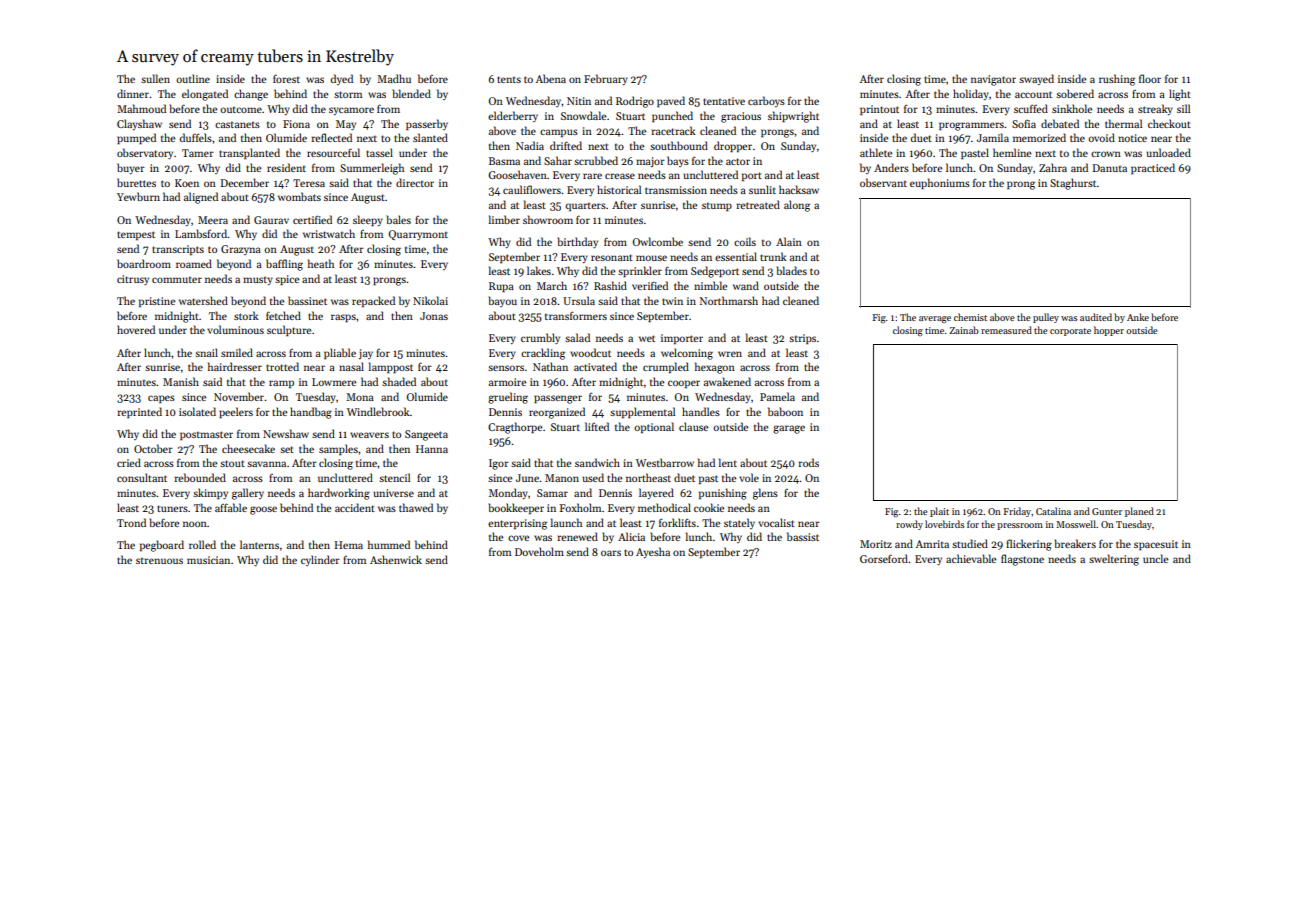 Image resolution: width=1308 pixels, height=924 pixels. Describe the element at coordinates (286, 78) in the page. I see `forest` at that location.
